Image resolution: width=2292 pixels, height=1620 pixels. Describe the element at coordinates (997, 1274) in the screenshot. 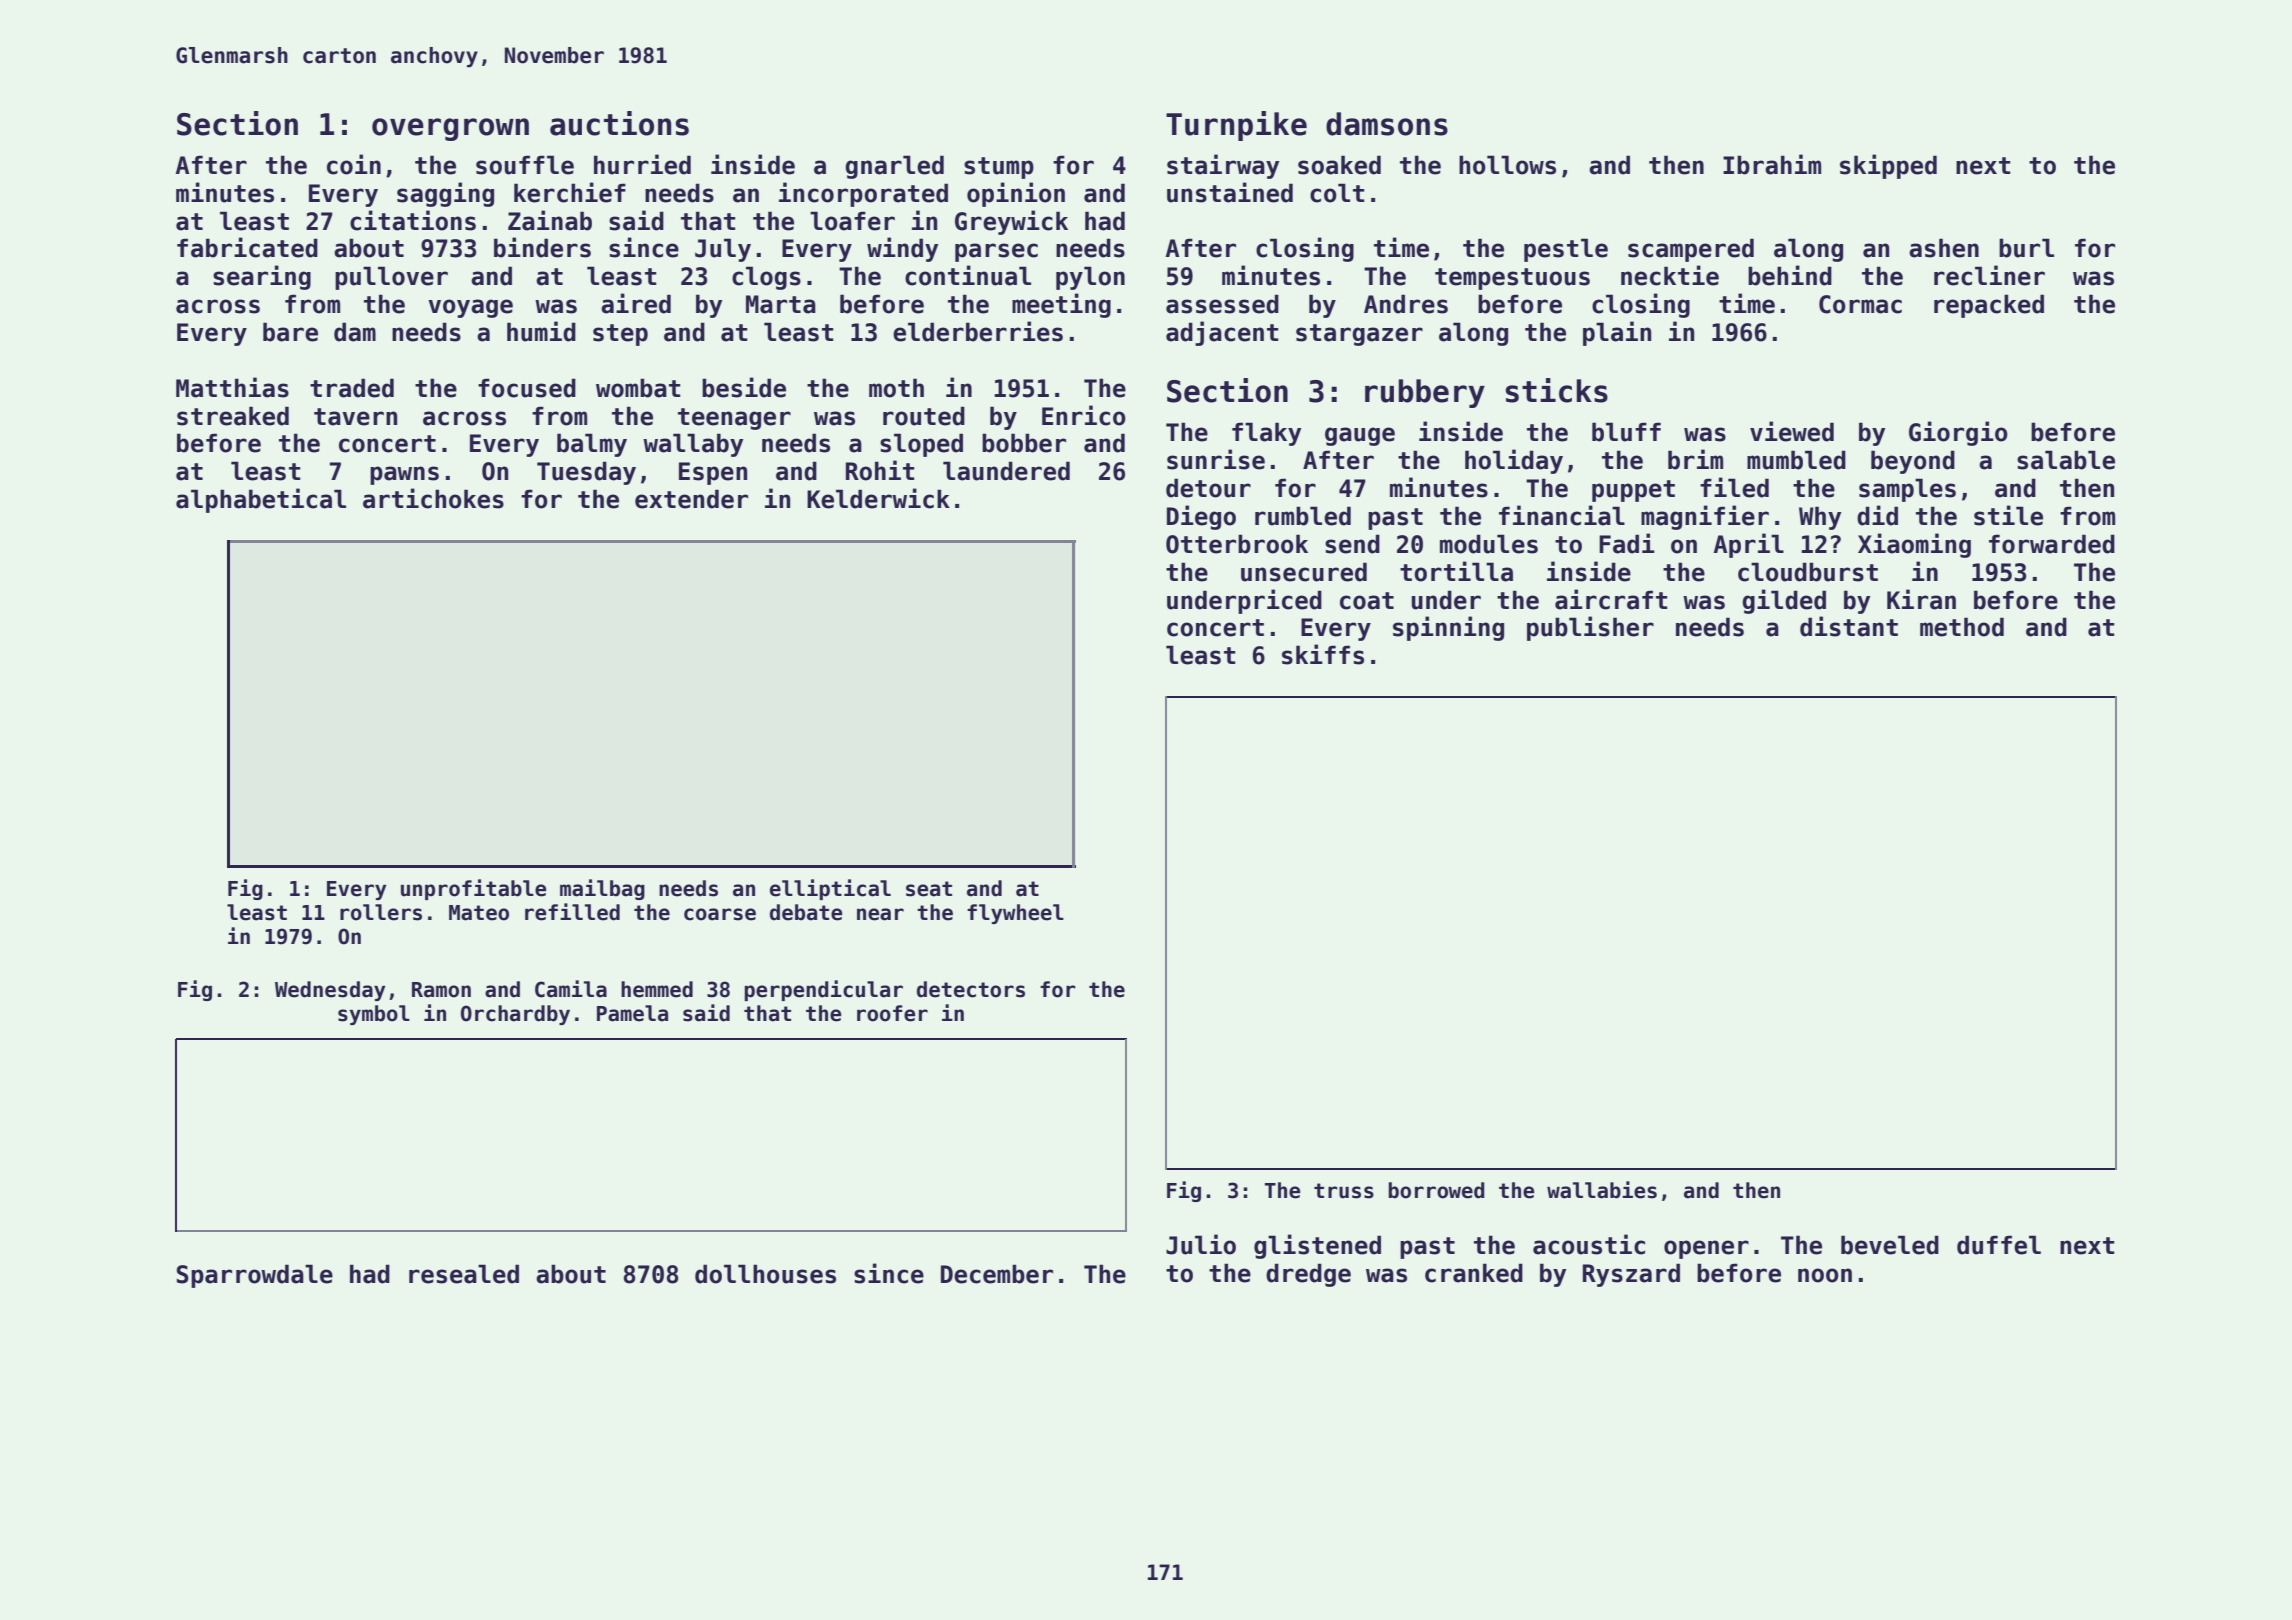

I see `December` at that location.
